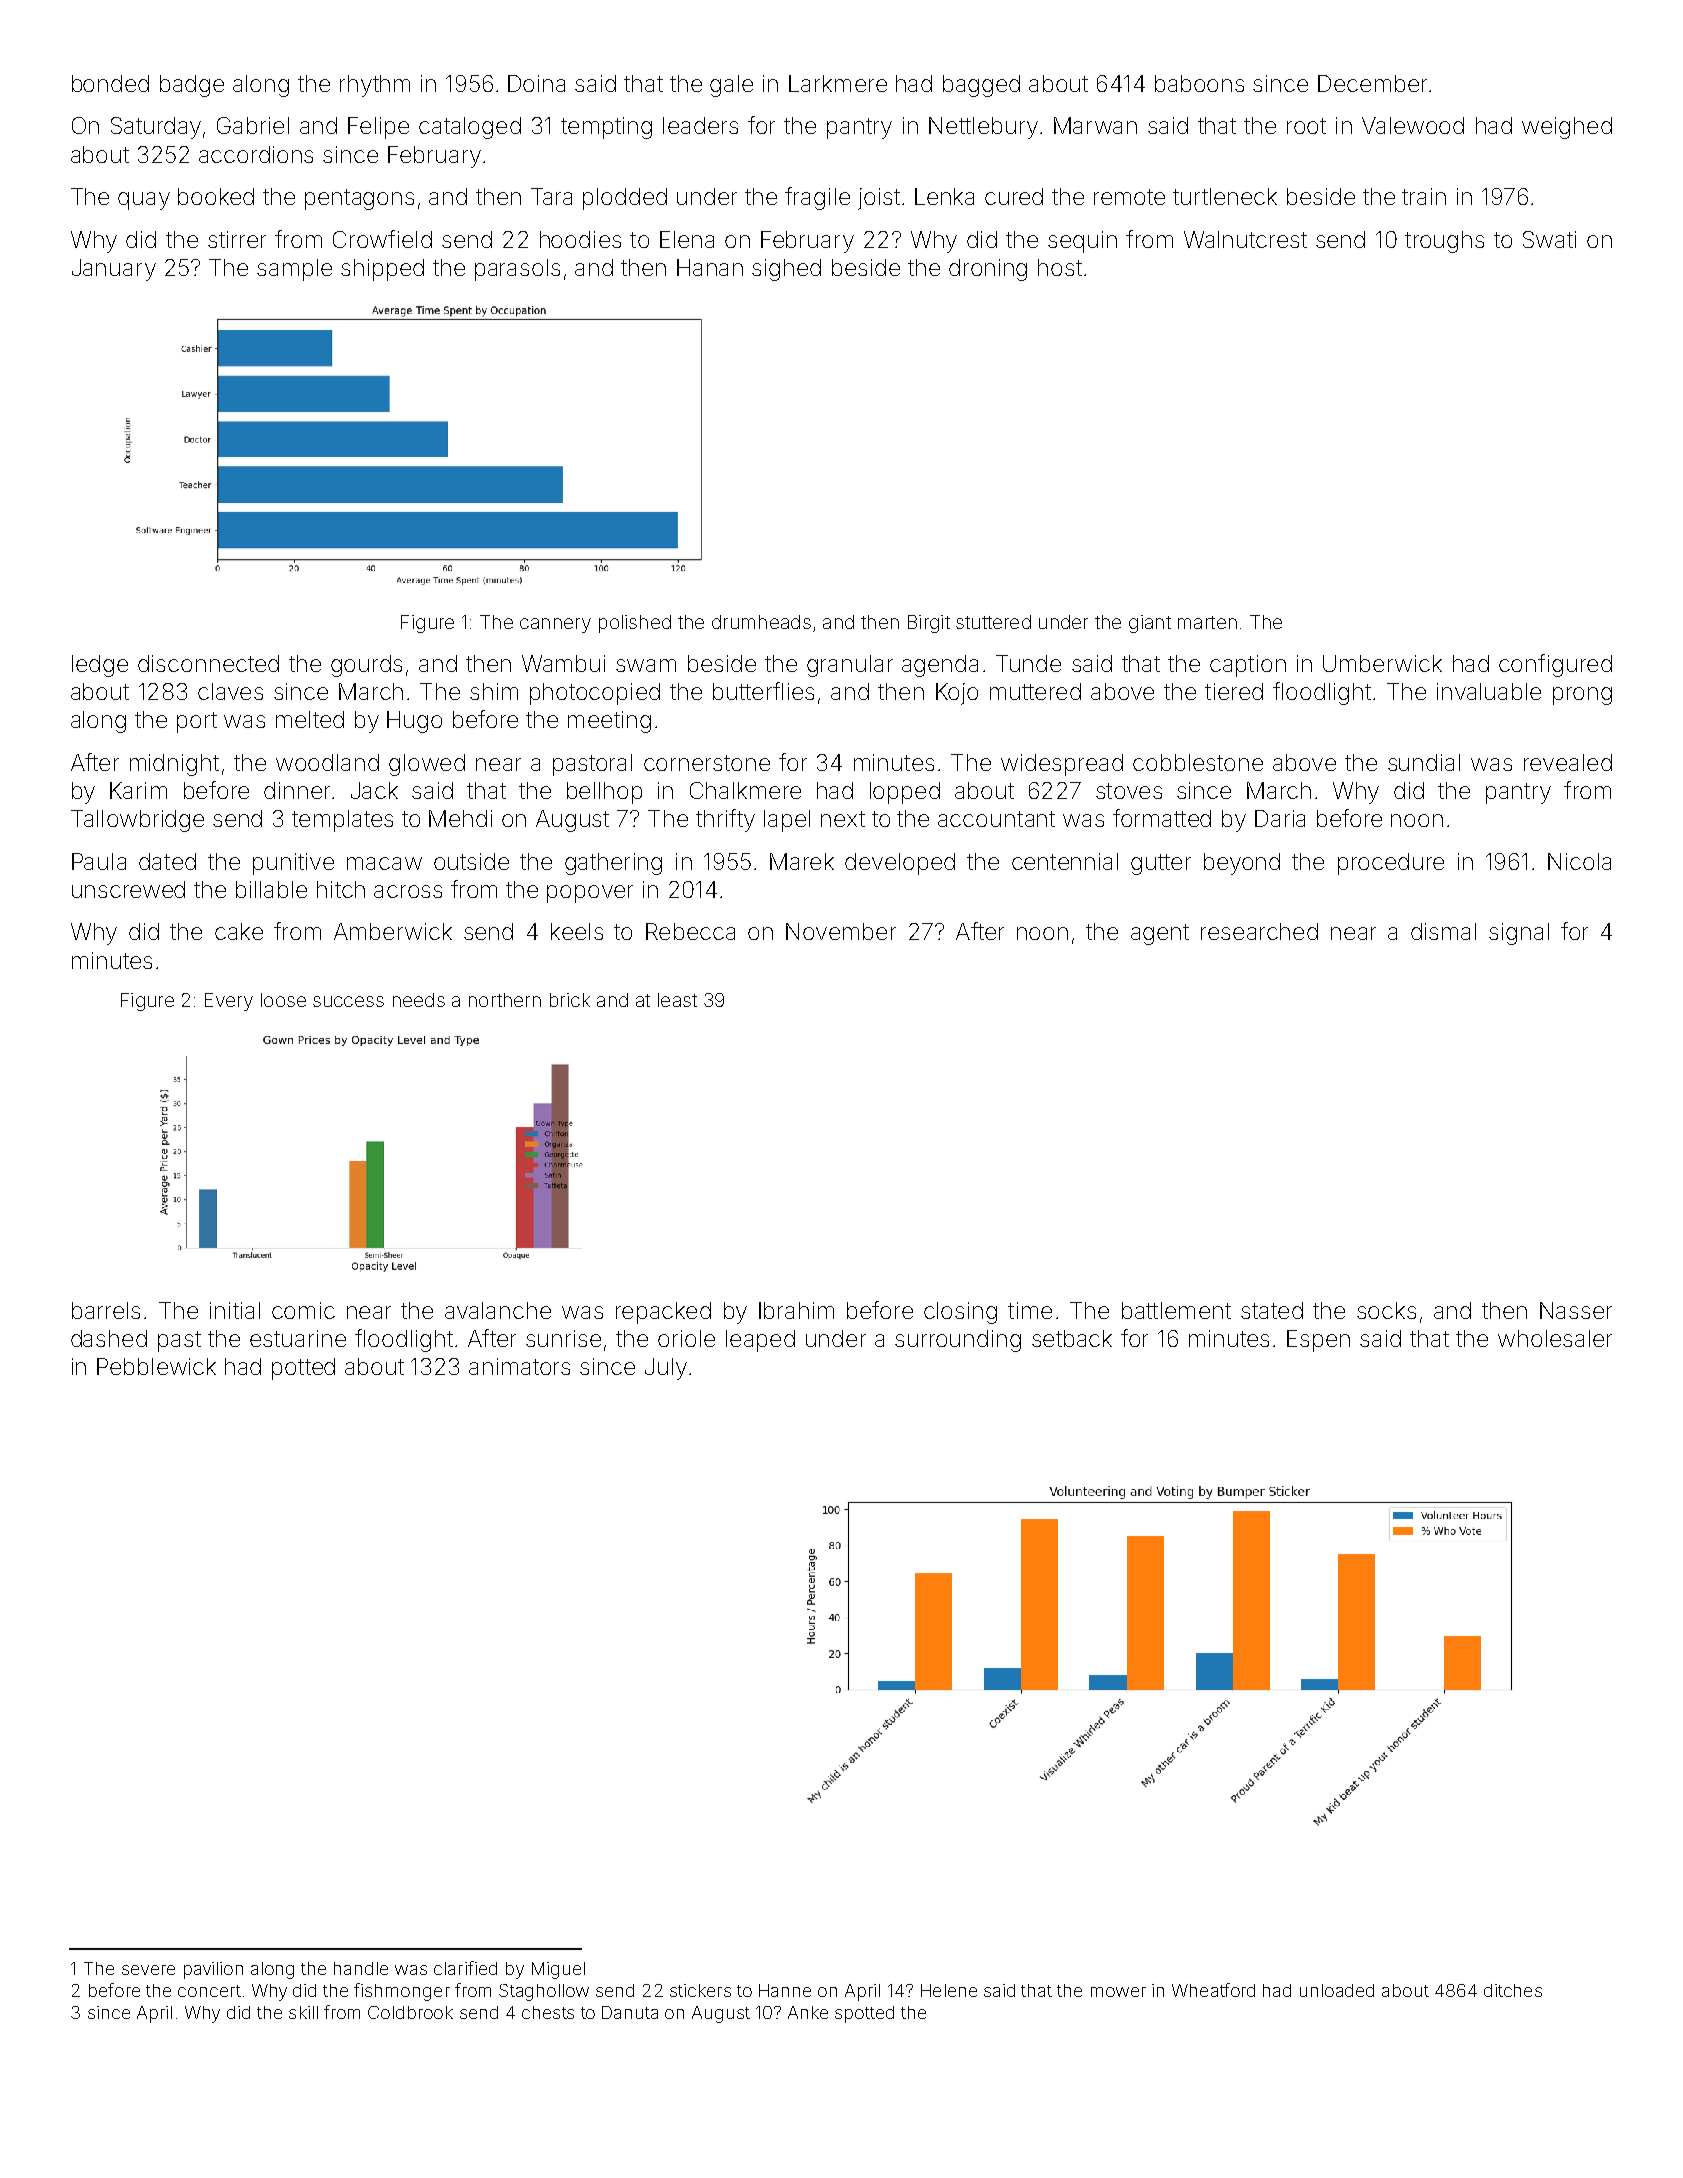 Image resolution: width=1683 pixels, height=2178 pixels. I want to click on meeting, so click(609, 722).
